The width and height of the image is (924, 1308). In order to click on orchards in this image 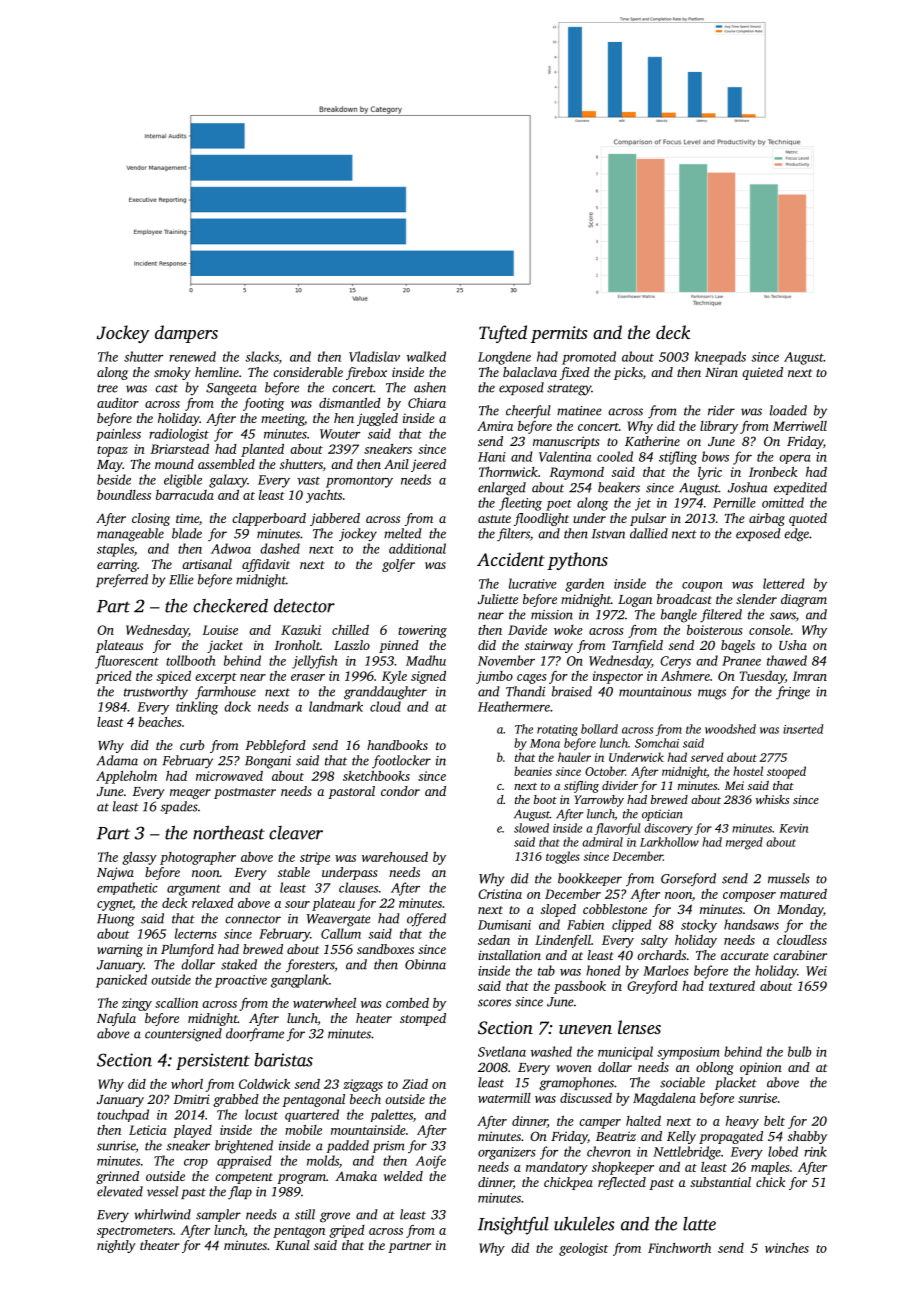, I will do `click(661, 955)`.
